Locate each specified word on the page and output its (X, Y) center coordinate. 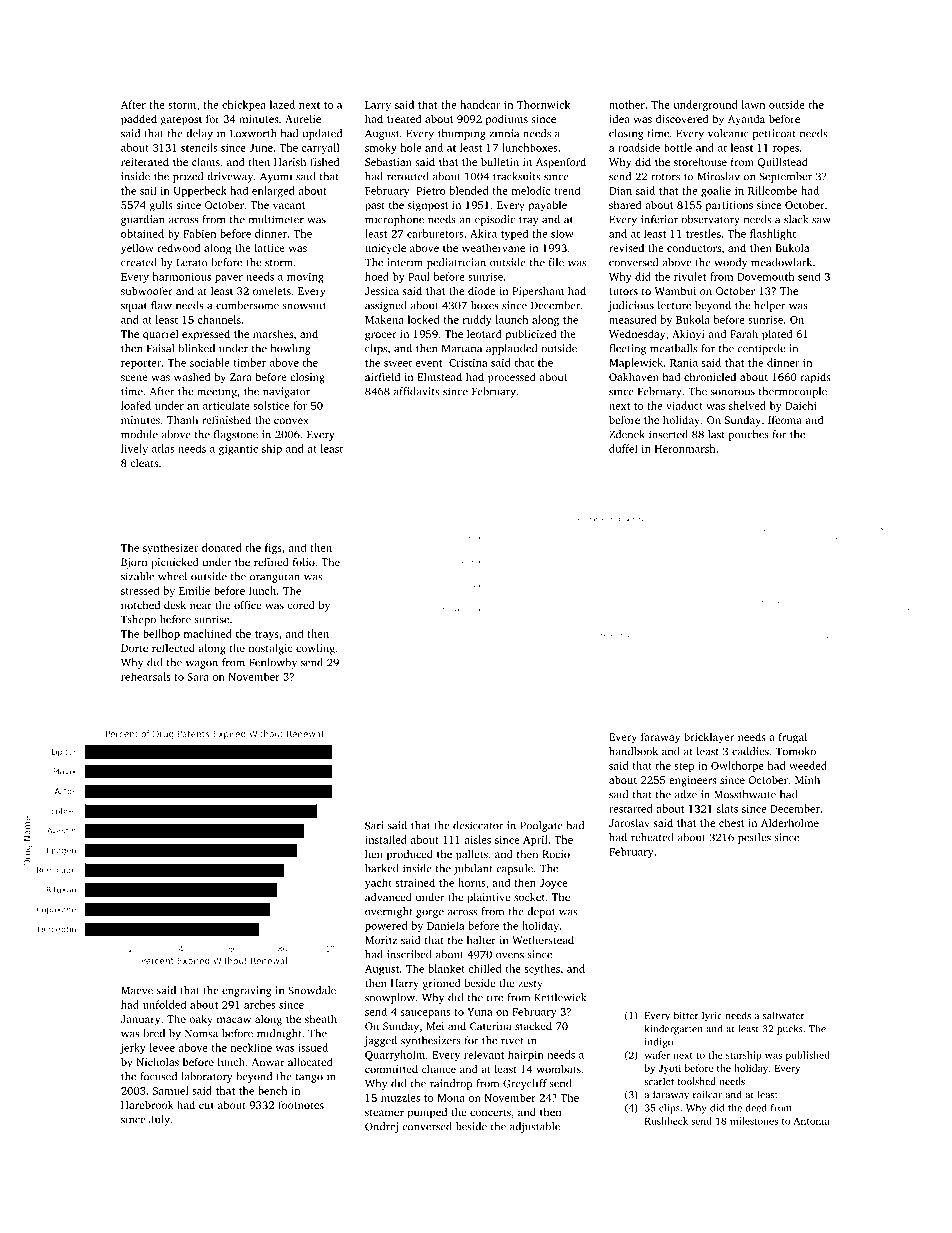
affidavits (416, 391)
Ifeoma (785, 419)
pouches (749, 435)
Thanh (182, 420)
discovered (682, 118)
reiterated (145, 161)
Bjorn (134, 563)
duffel (623, 448)
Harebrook (147, 1105)
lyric (712, 1016)
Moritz (381, 940)
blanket (446, 968)
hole (411, 147)
